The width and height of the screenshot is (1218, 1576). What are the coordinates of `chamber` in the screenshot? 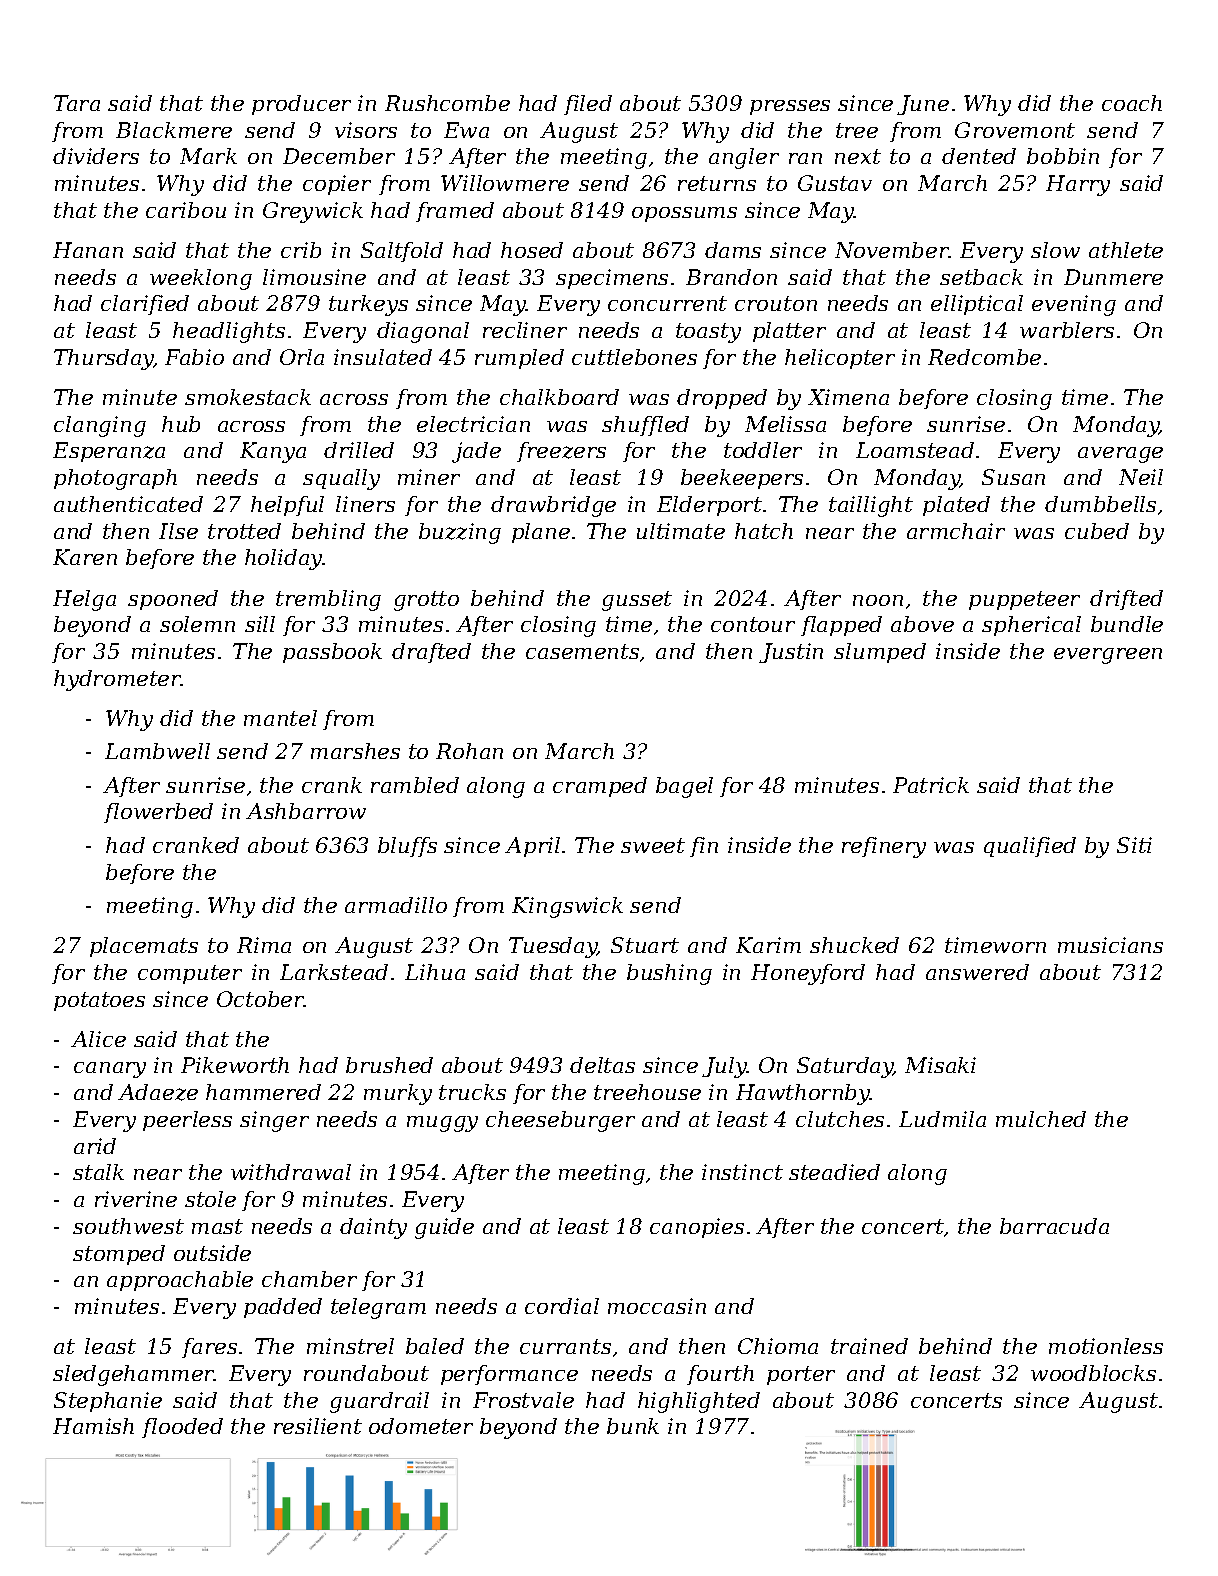 It's located at (309, 1279).
